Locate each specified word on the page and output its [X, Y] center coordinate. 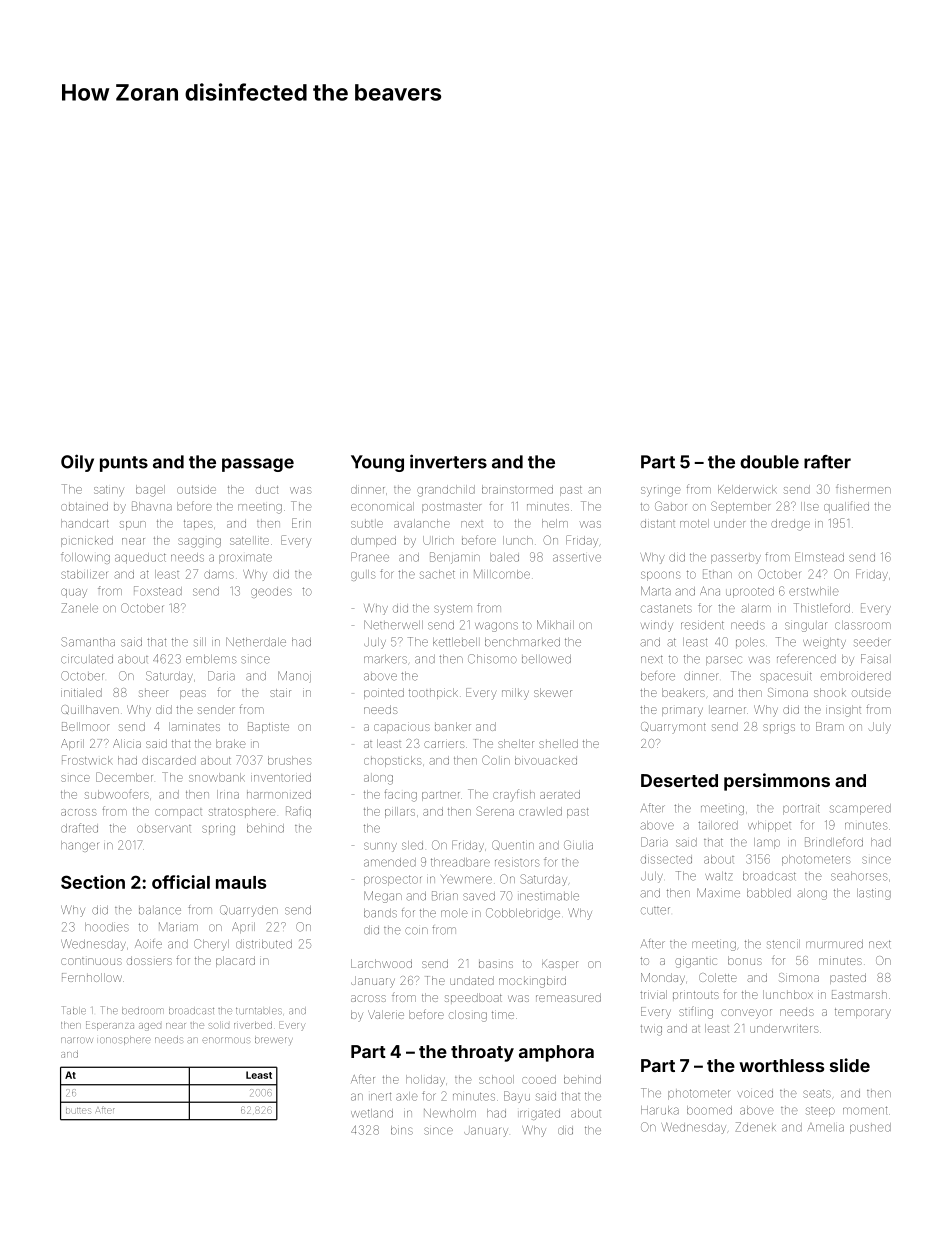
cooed [539, 1079]
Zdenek [756, 1127]
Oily [77, 463]
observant [164, 829]
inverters [448, 461]
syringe [661, 492]
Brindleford [834, 842]
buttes [78, 1111]
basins [496, 964]
